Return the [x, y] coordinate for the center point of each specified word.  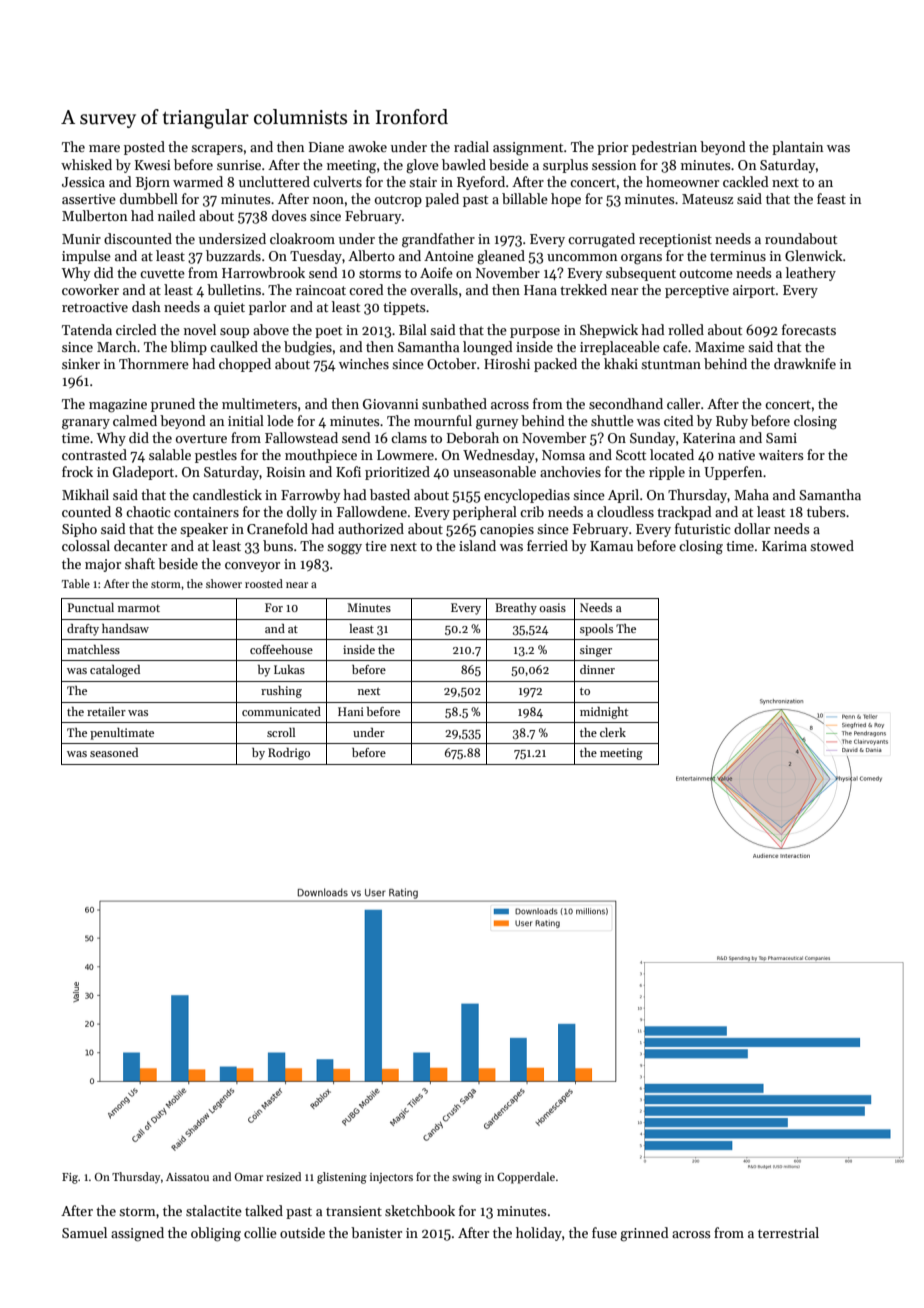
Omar [249, 1177]
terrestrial [788, 1232]
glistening [342, 1178]
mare [104, 148]
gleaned [501, 257]
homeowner [682, 181]
